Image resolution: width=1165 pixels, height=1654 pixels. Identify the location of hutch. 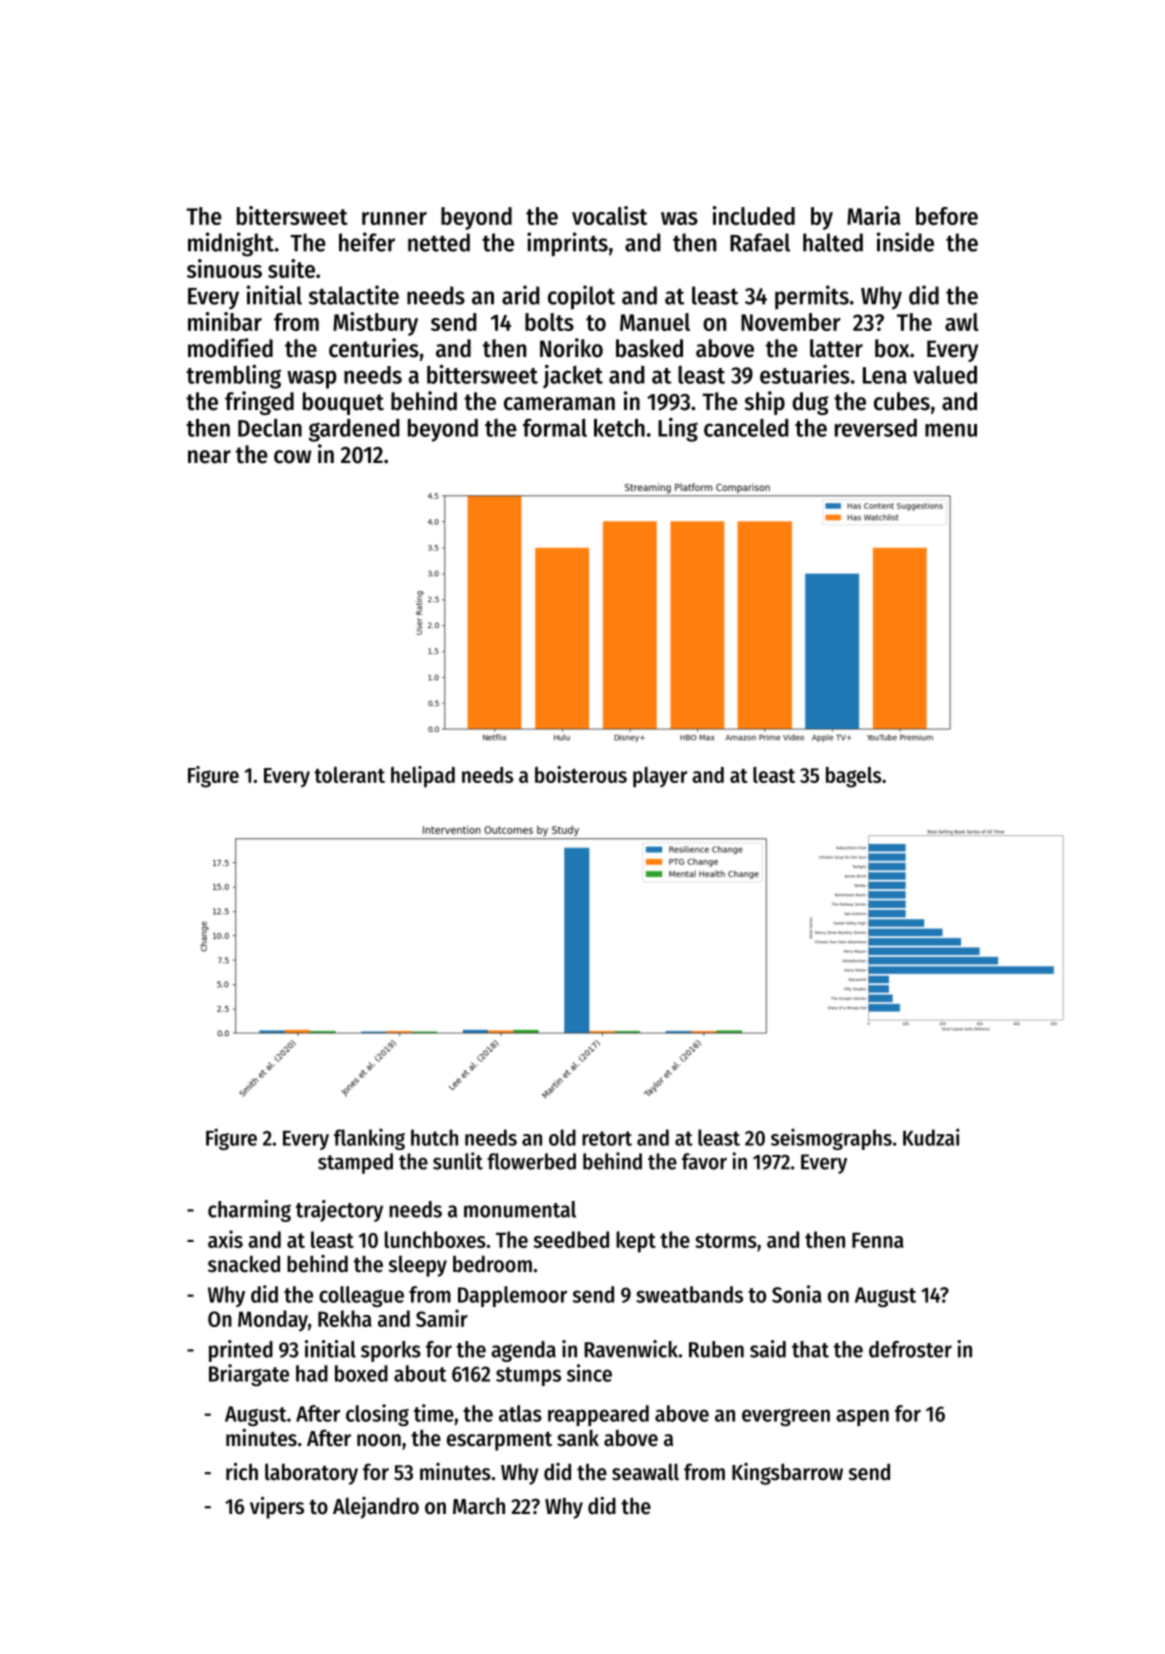
(434, 1137).
